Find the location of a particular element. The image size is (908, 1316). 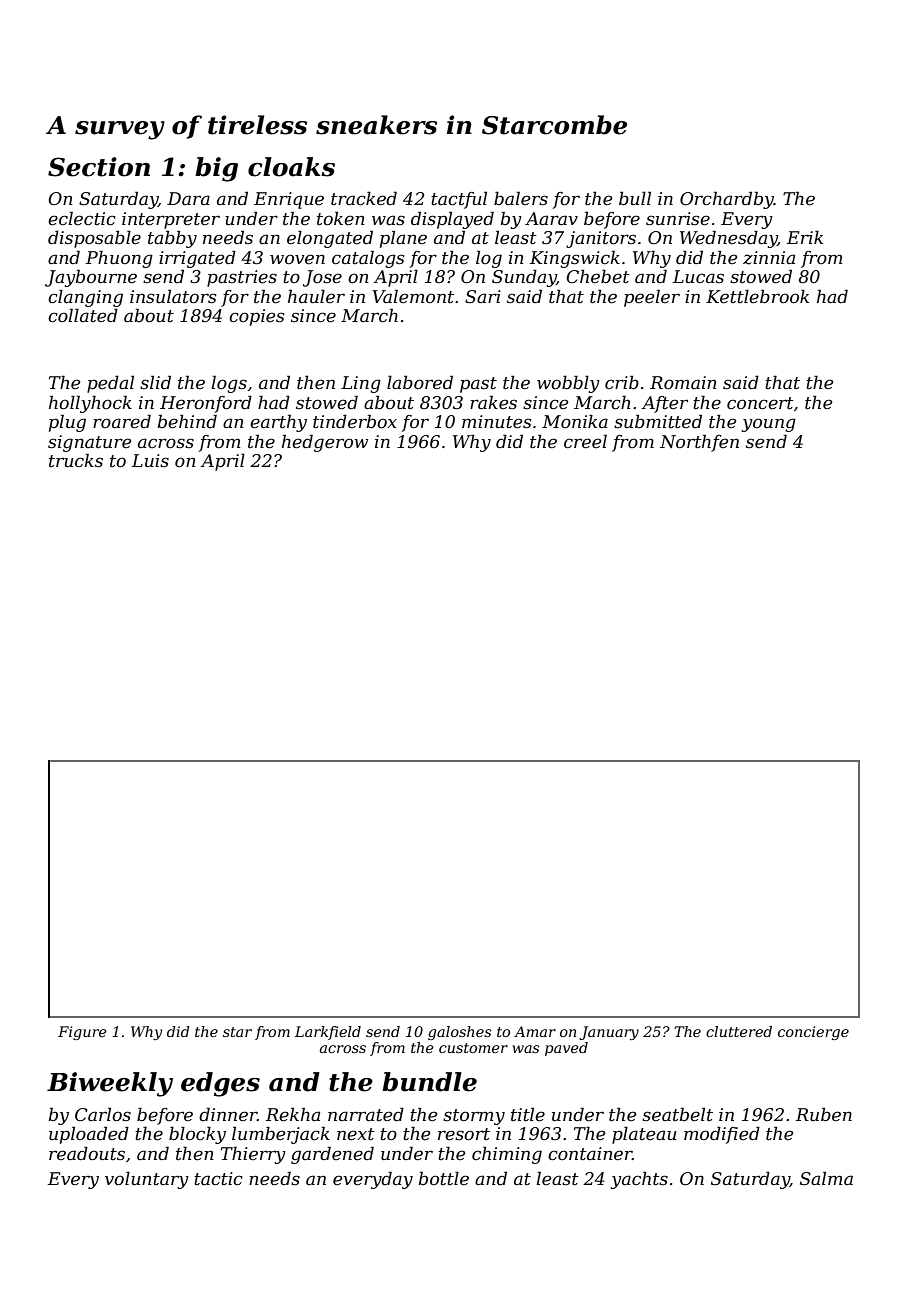

stormy is located at coordinates (474, 1117).
